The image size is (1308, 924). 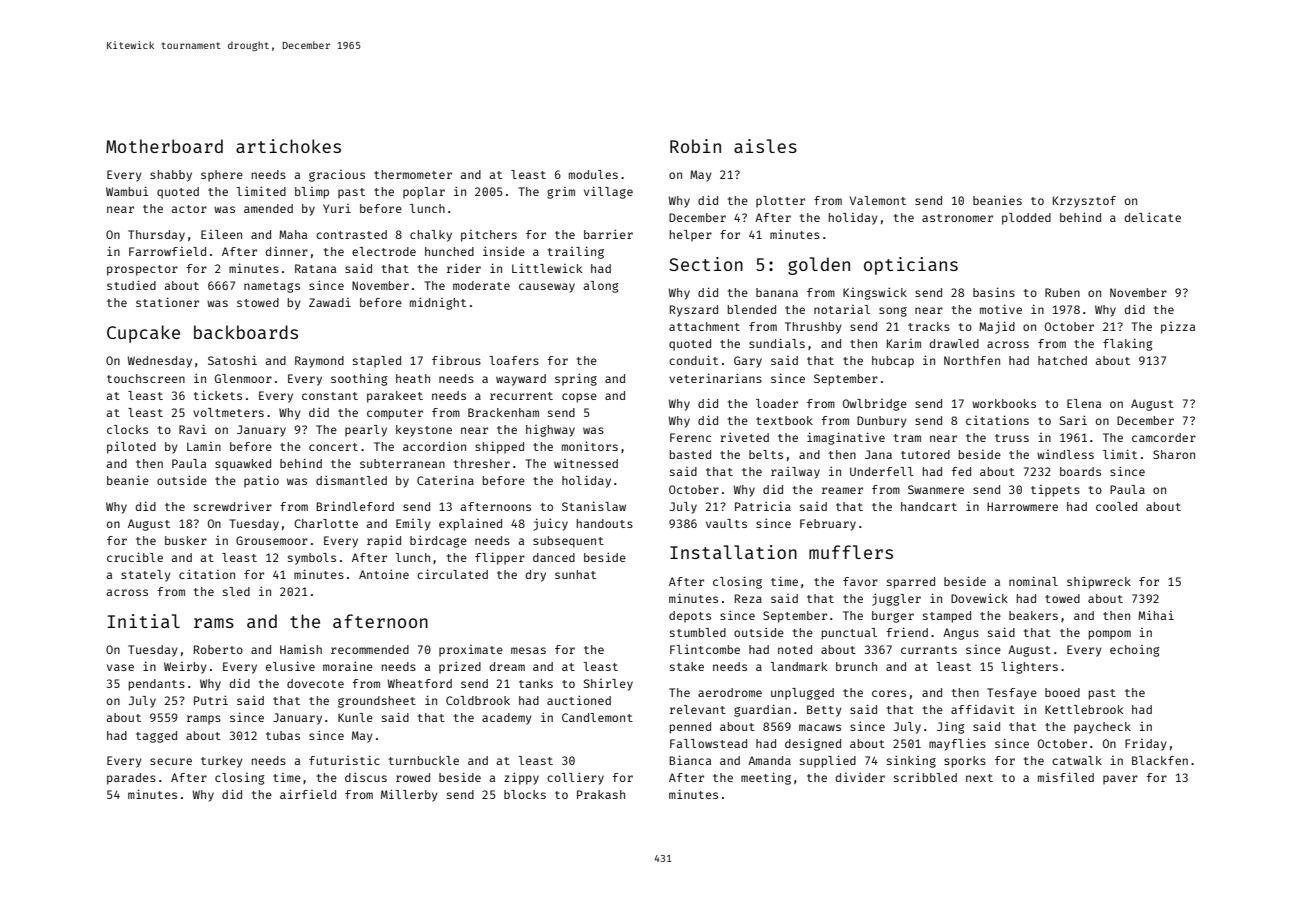 I want to click on rowed, so click(x=413, y=777).
